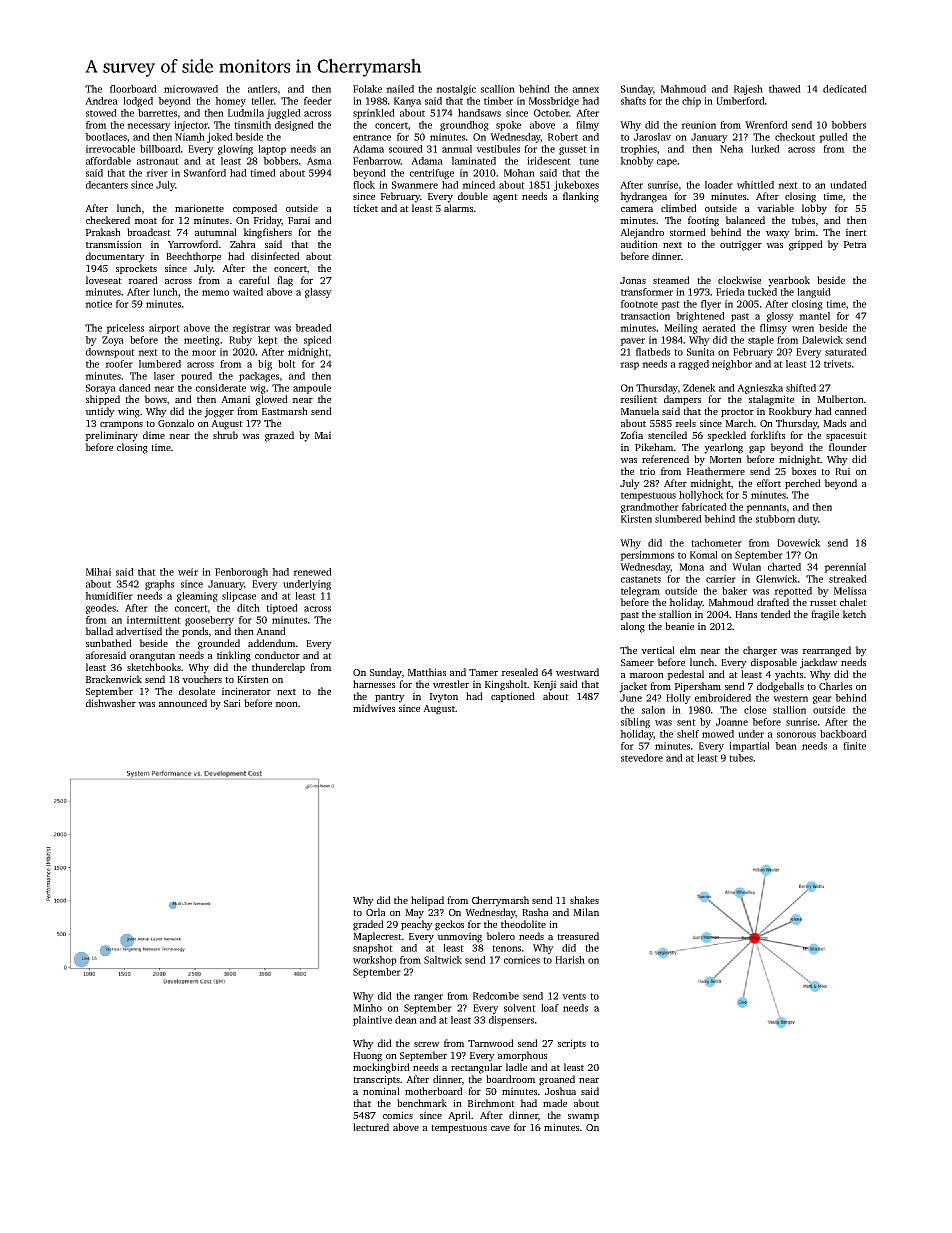 The height and width of the screenshot is (1233, 952). What do you see at coordinates (108, 161) in the screenshot?
I see `affordable` at bounding box center [108, 161].
